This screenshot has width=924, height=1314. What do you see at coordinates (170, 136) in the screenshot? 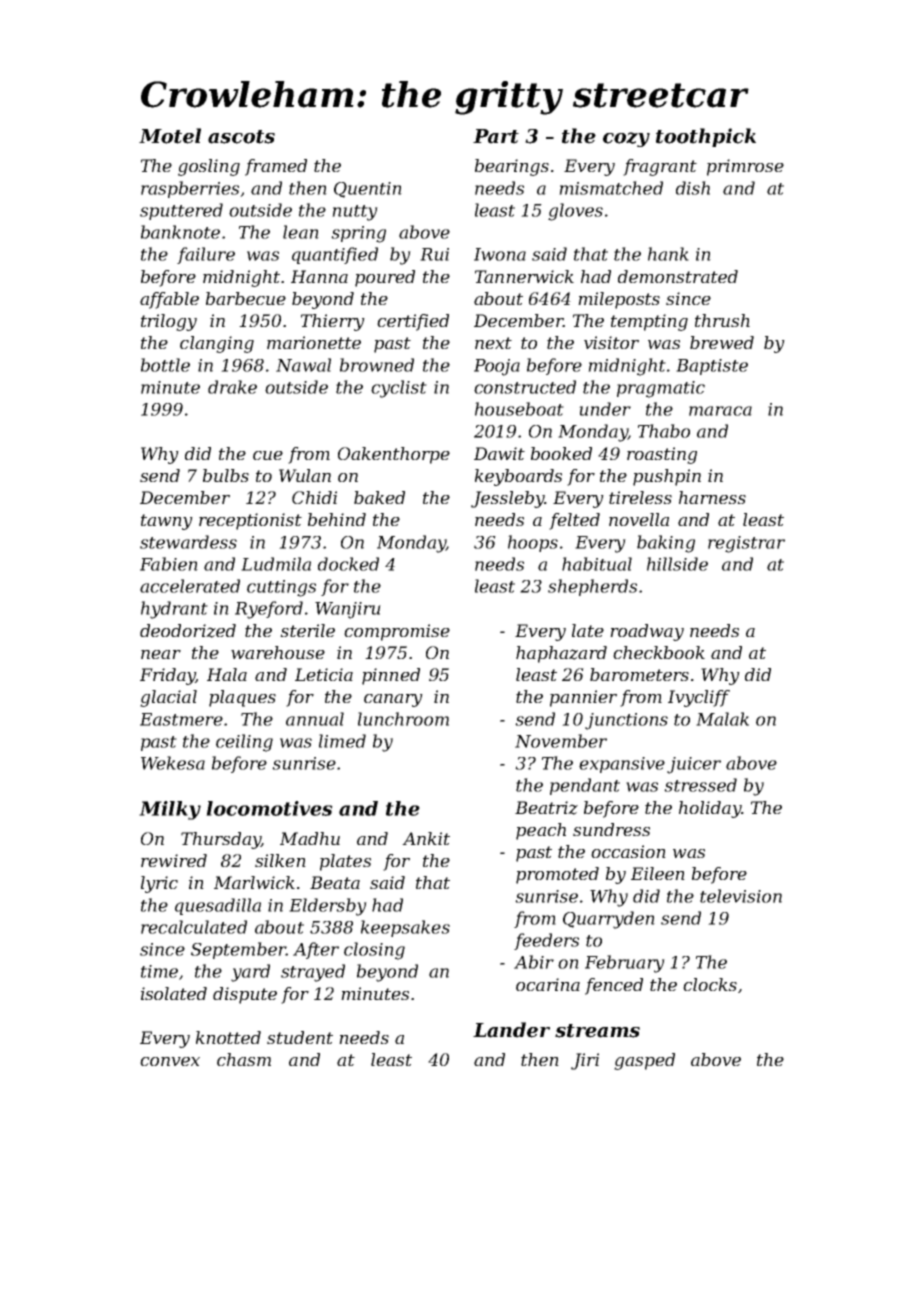
I see `Motel` at bounding box center [170, 136].
